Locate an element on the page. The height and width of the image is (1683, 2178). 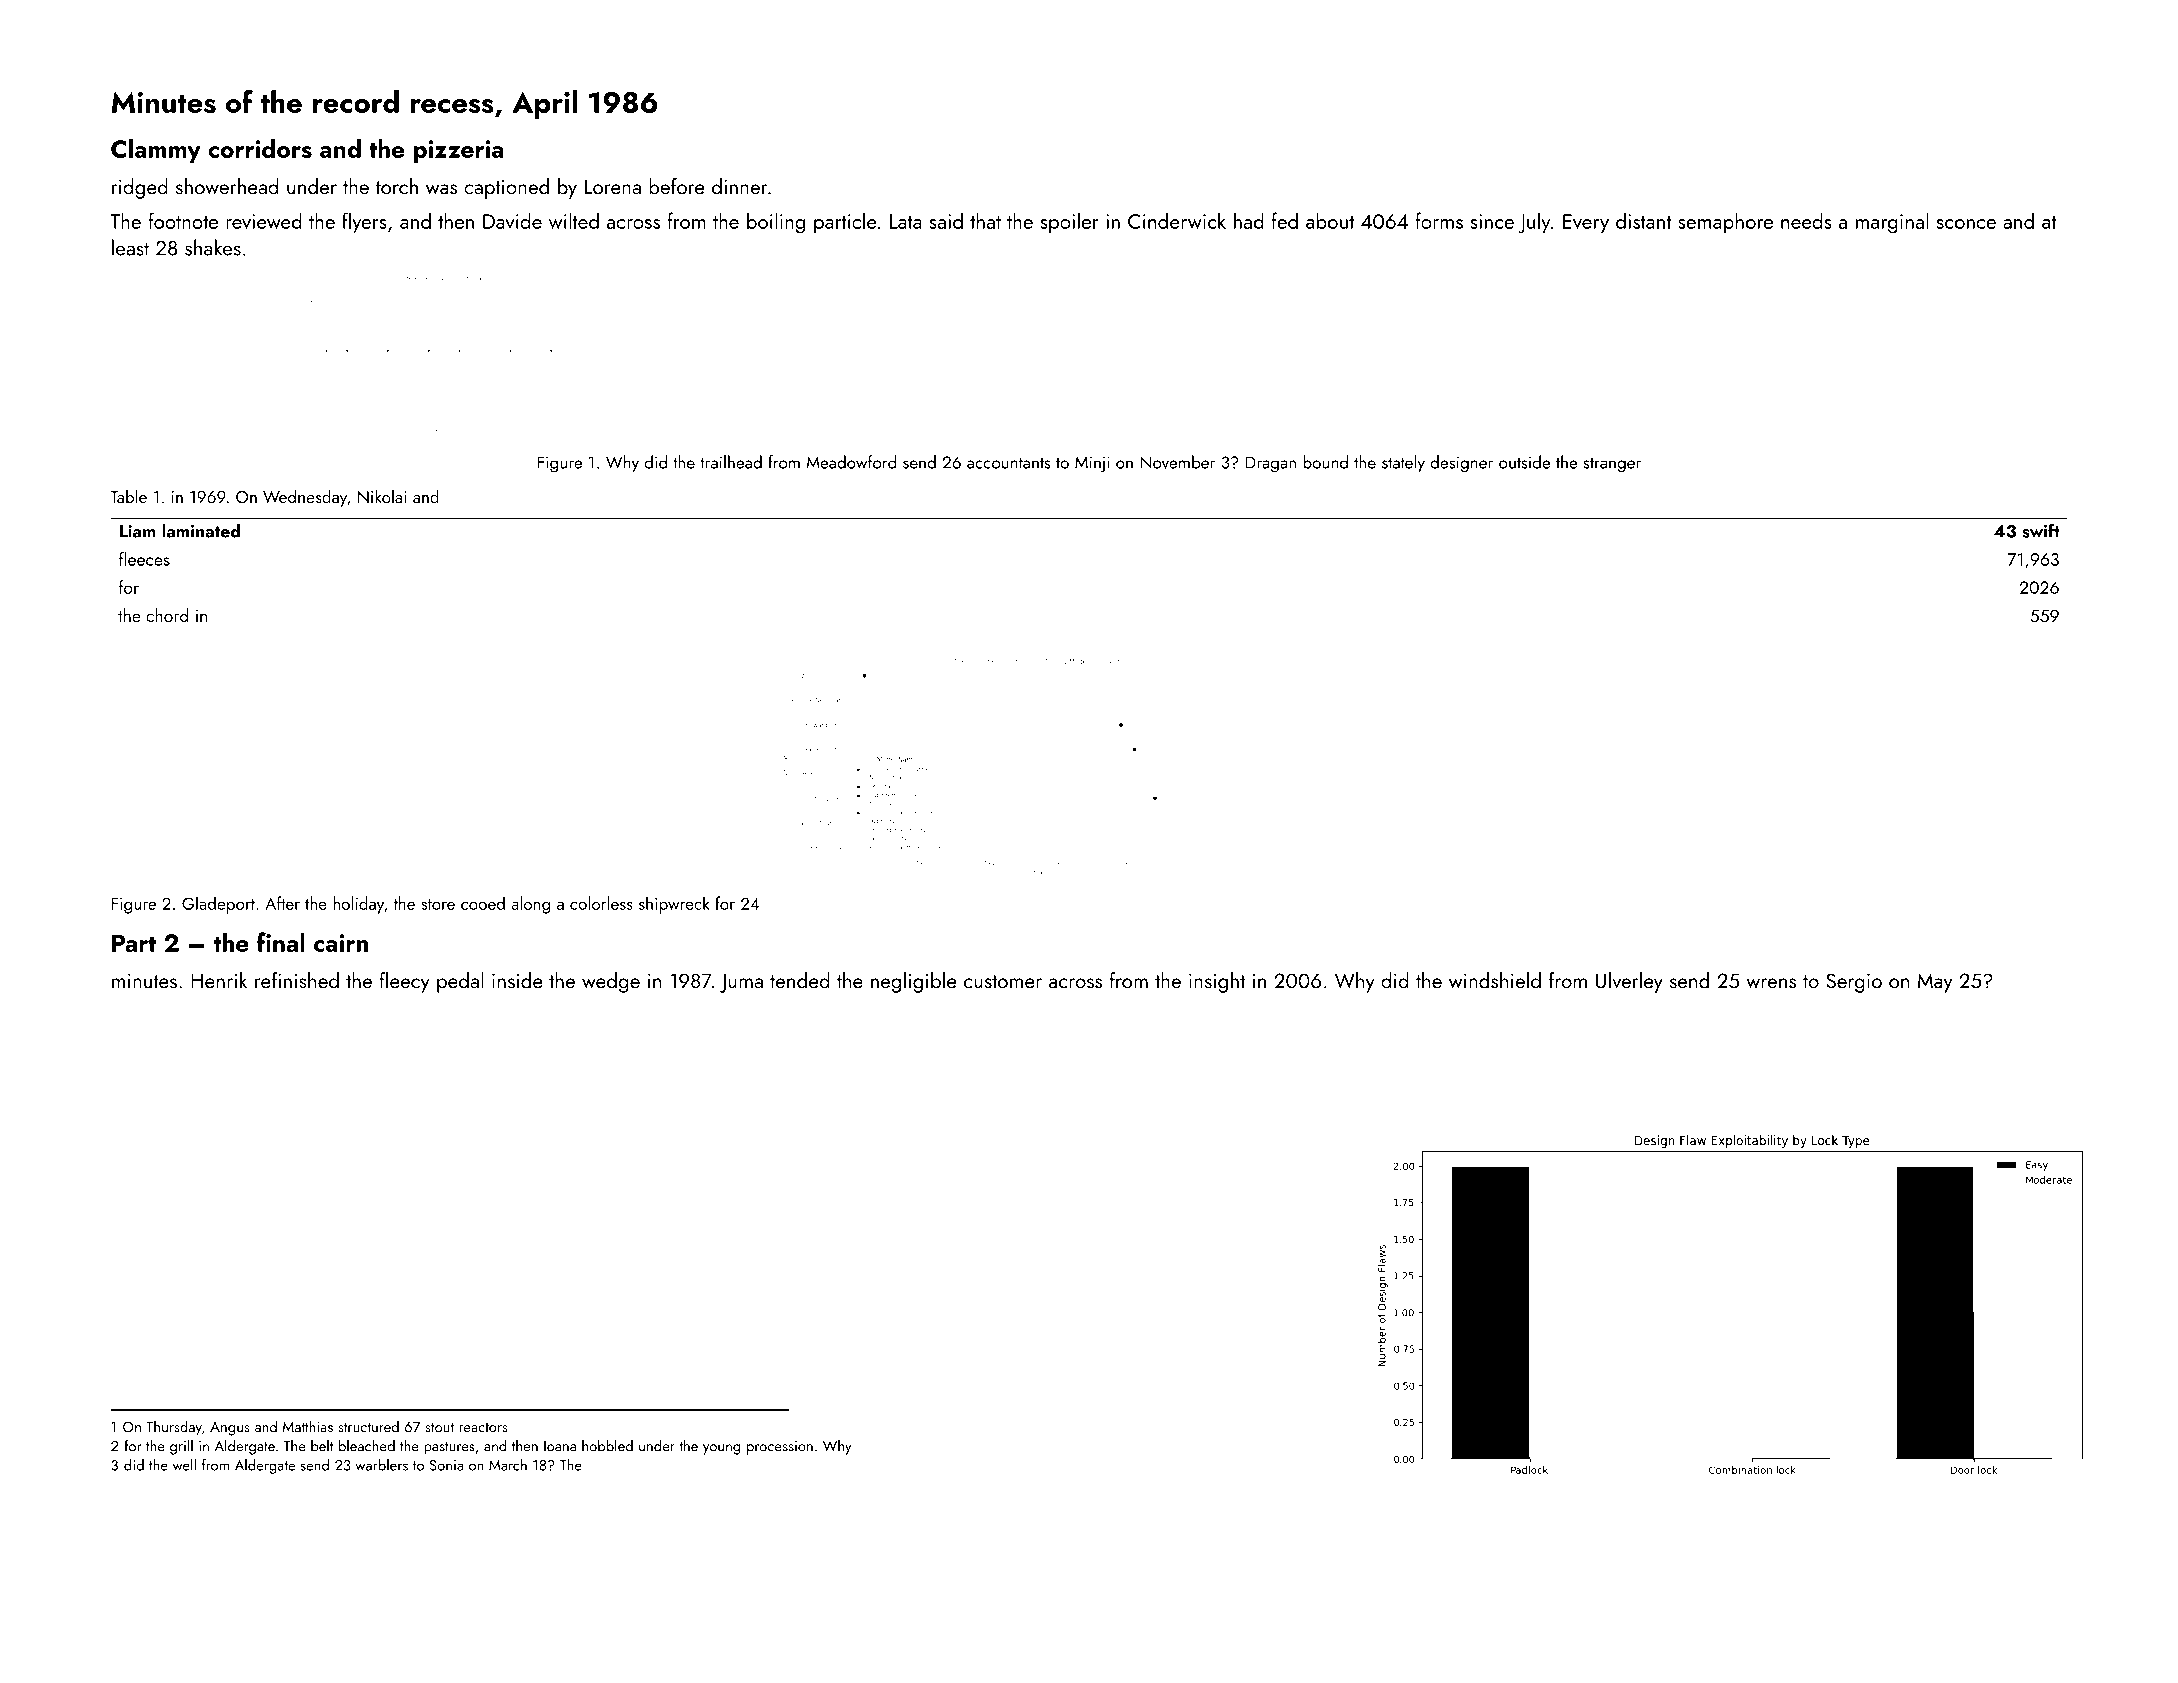
Ulverley is located at coordinates (1629, 982).
